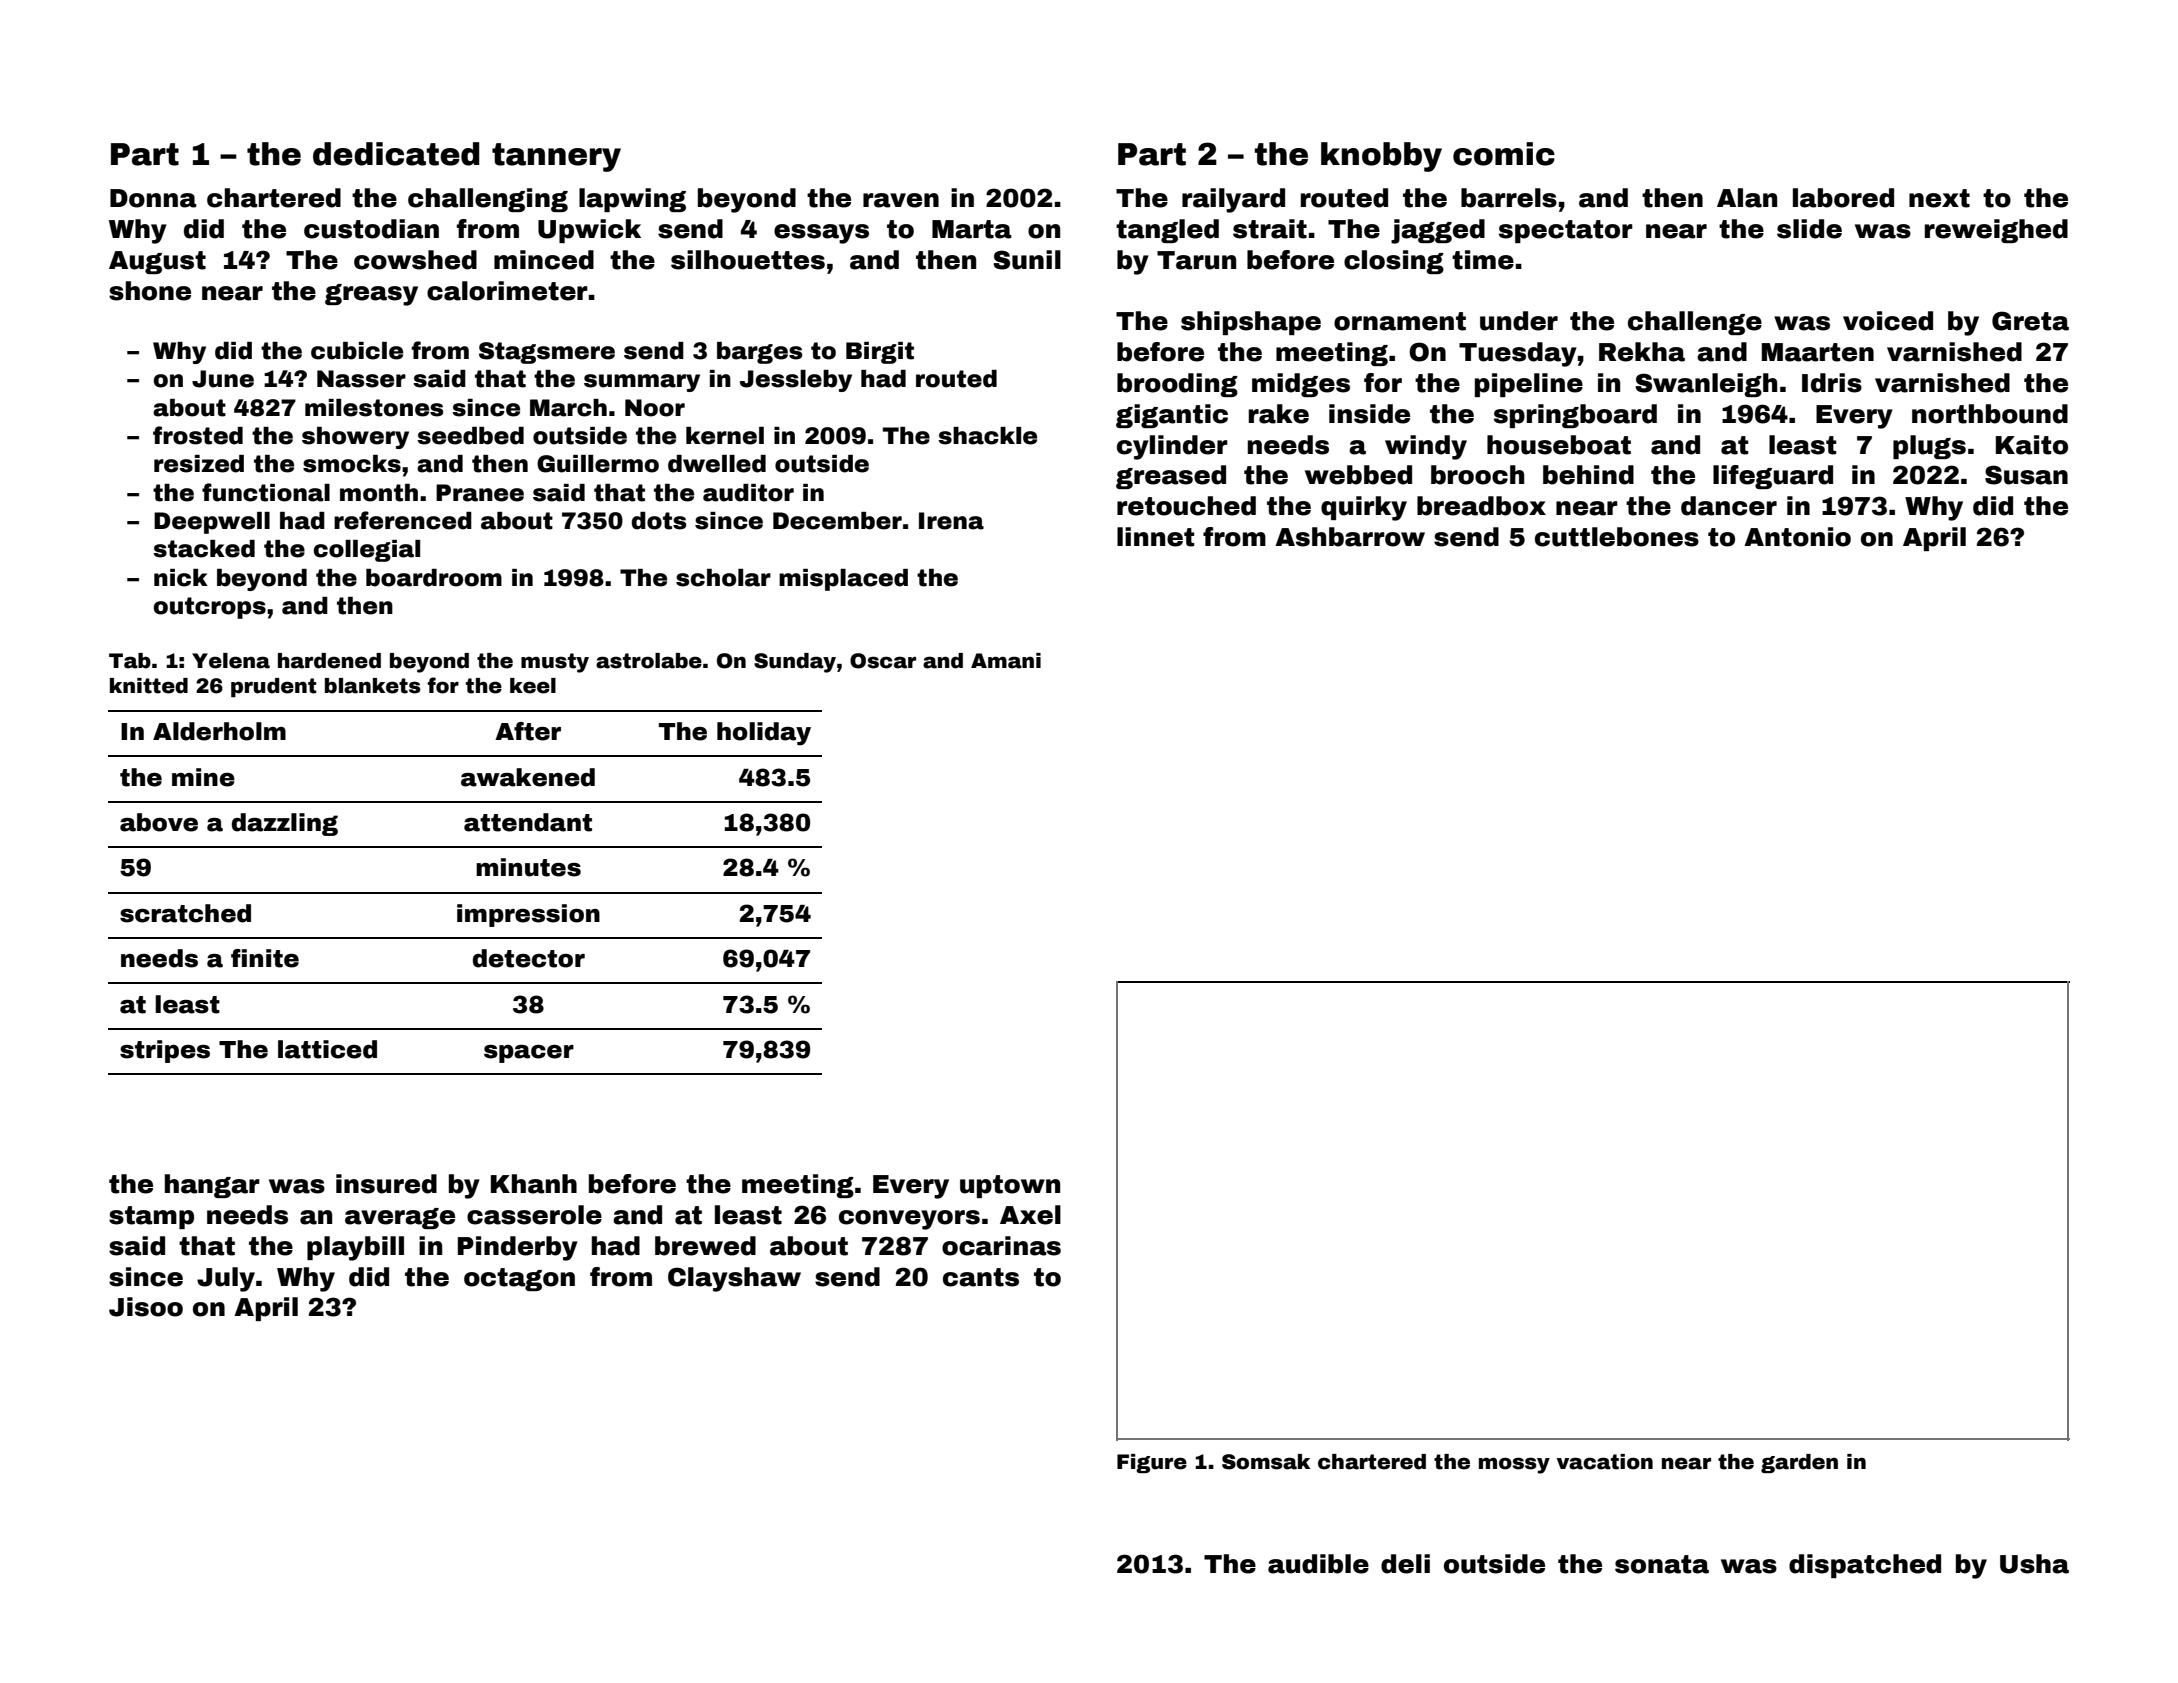 The image size is (2178, 1683). Describe the element at coordinates (1030, 1215) in the document. I see `Axel` at that location.
